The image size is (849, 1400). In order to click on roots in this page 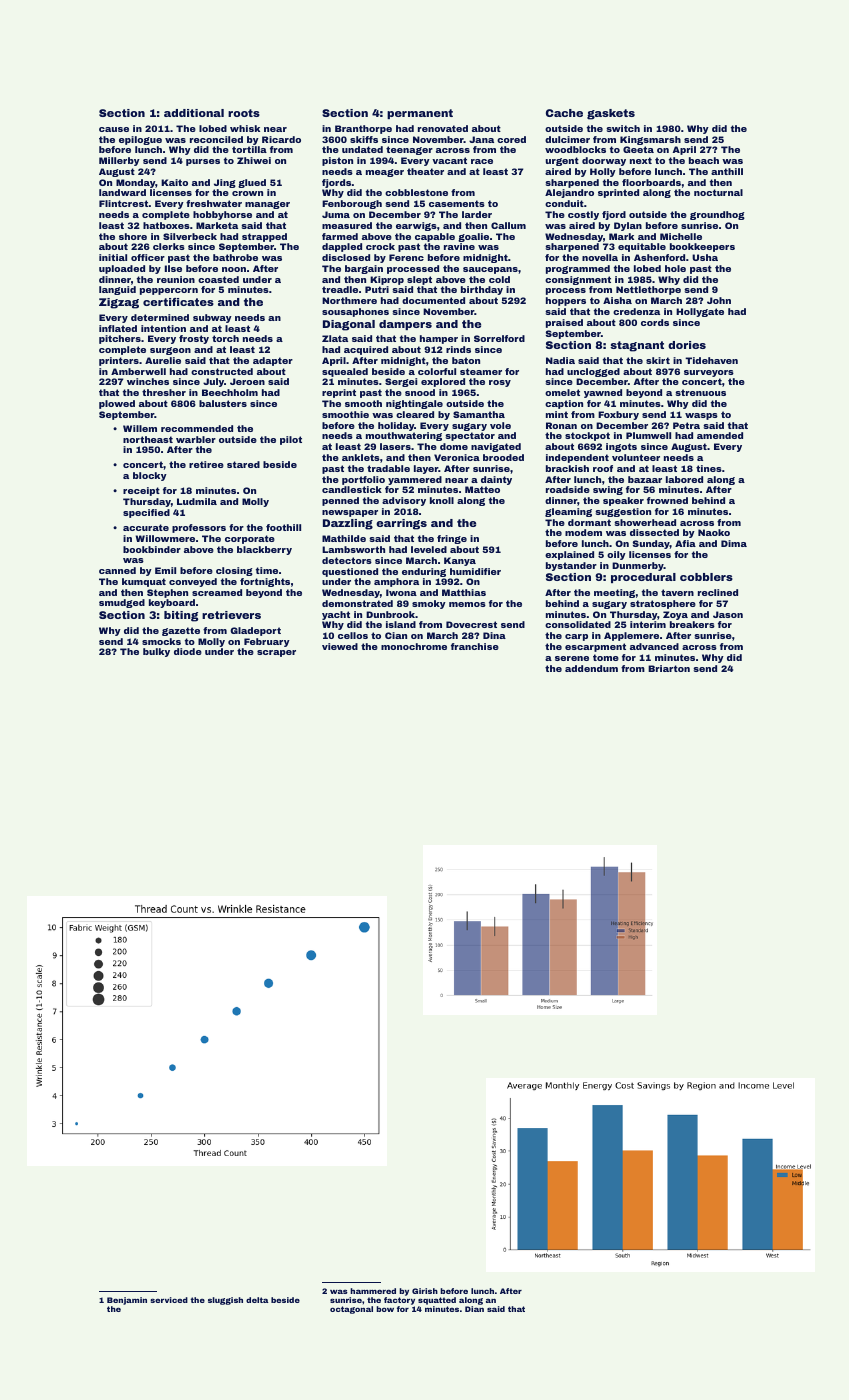, I will do `click(244, 113)`.
